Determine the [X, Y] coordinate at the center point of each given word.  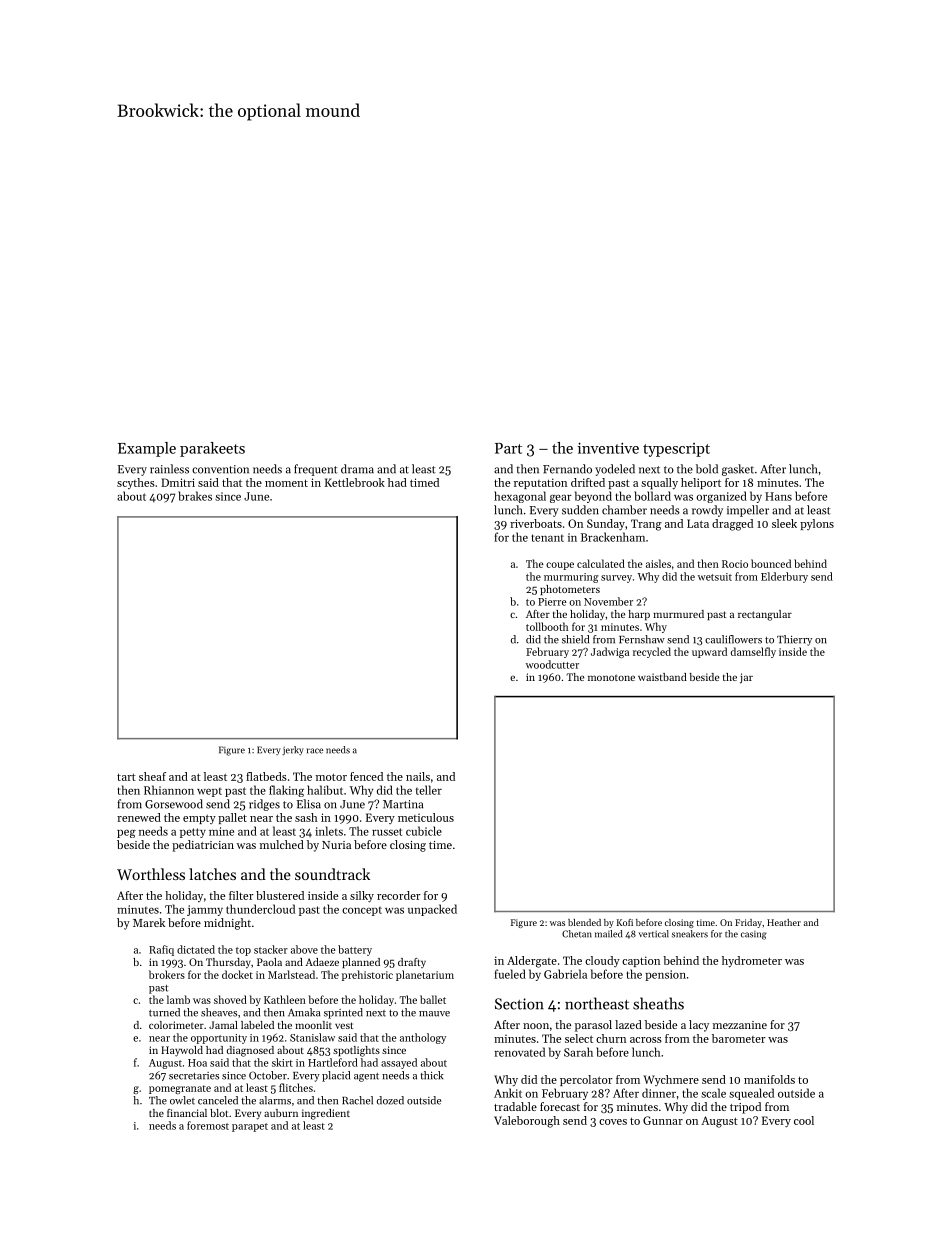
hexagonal [520, 497]
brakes [195, 496]
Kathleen [285, 999]
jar [746, 678]
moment [286, 483]
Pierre [552, 602]
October [268, 1075]
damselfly [753, 652]
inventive [608, 448]
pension [665, 975]
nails [418, 776]
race [315, 751]
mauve [434, 1014]
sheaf [152, 776]
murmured [678, 614]
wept [209, 792]
